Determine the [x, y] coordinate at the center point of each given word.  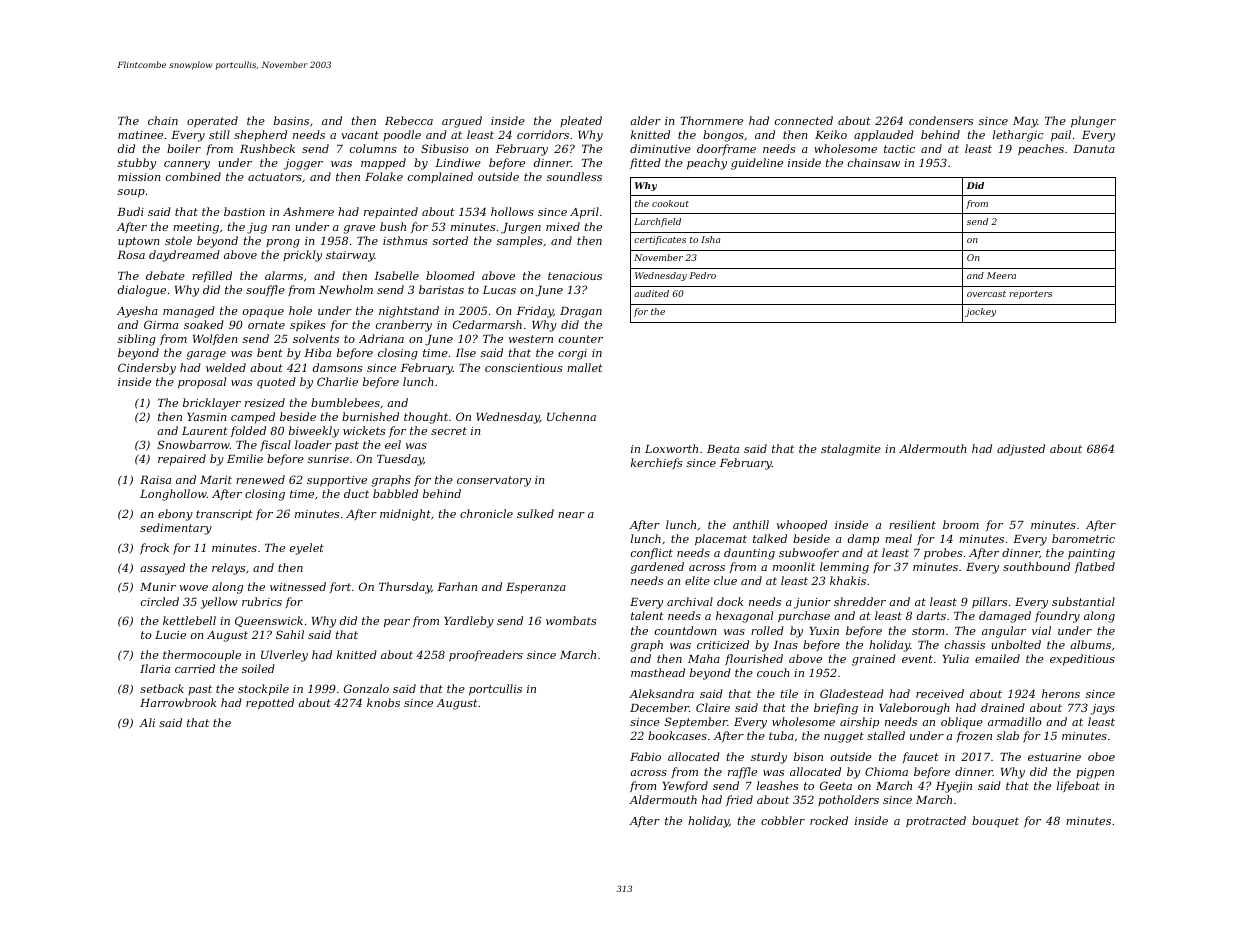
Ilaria [155, 668]
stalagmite [851, 450]
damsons [337, 367]
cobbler [783, 820]
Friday [535, 312]
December [659, 707]
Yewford [685, 787]
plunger [1093, 122]
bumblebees [345, 402]
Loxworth [671, 448]
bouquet [995, 822]
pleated [581, 121]
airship [859, 723]
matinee [140, 135]
